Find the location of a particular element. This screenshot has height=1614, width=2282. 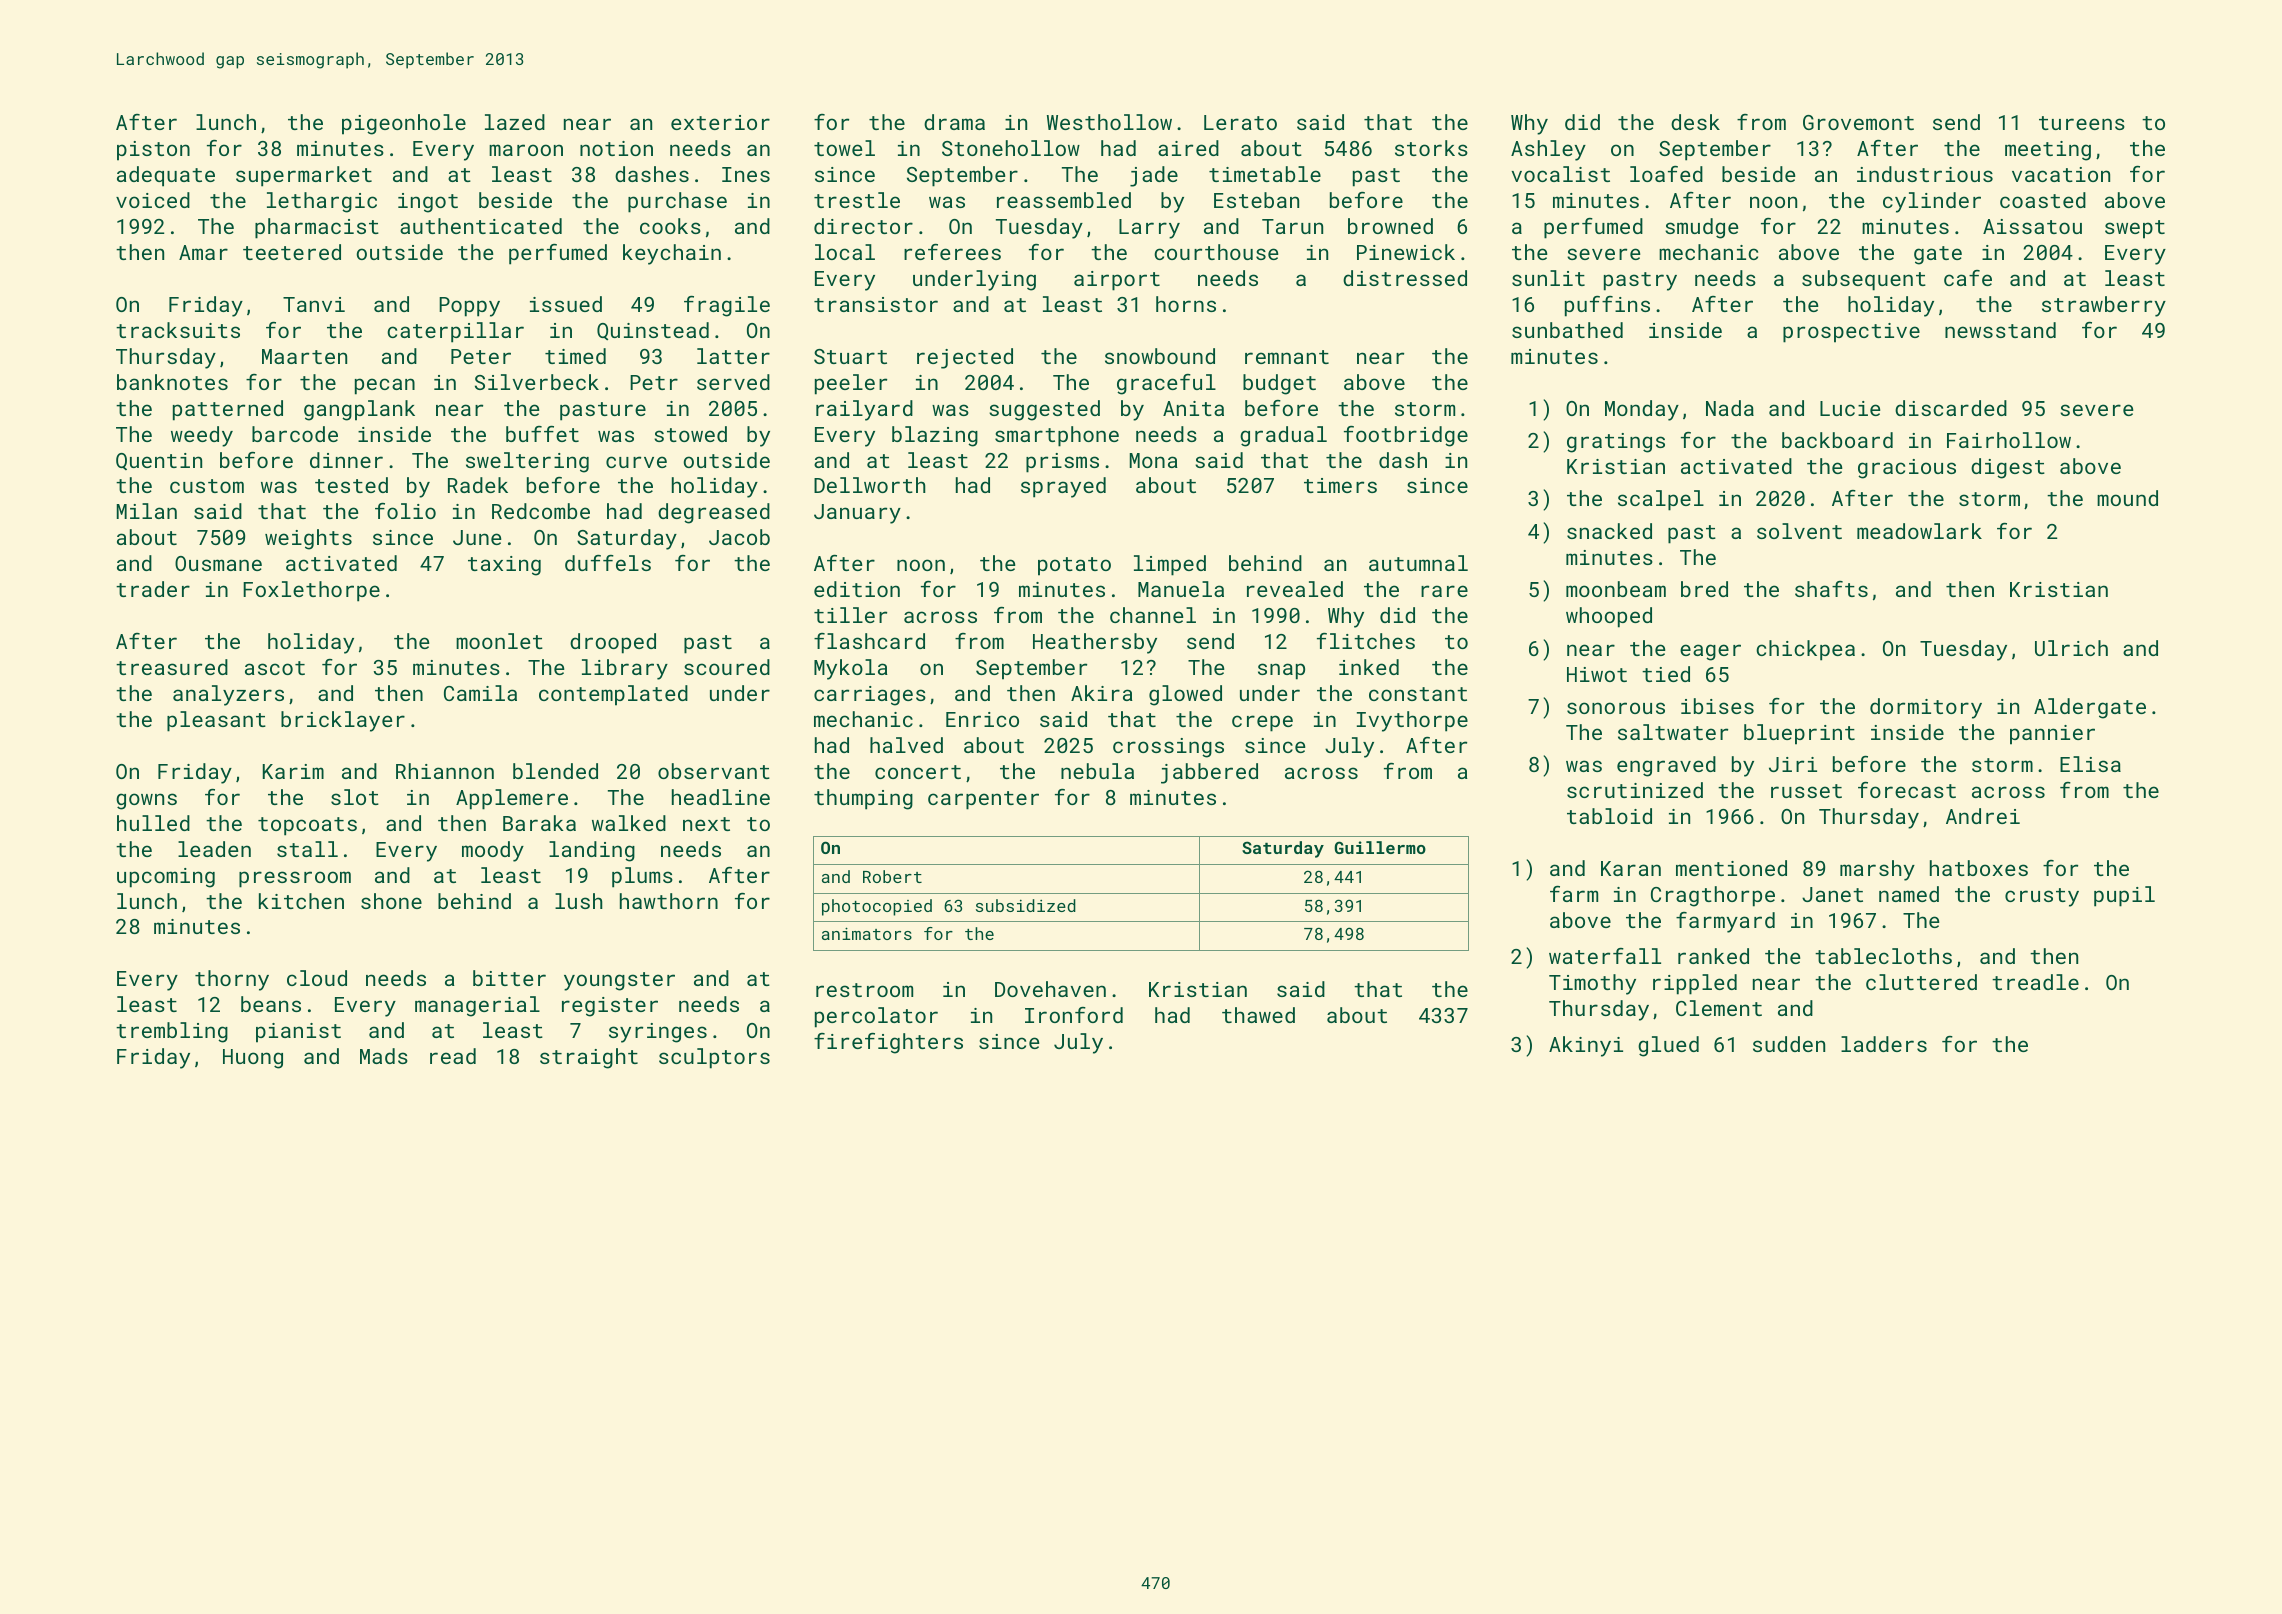

piston is located at coordinates (153, 151).
